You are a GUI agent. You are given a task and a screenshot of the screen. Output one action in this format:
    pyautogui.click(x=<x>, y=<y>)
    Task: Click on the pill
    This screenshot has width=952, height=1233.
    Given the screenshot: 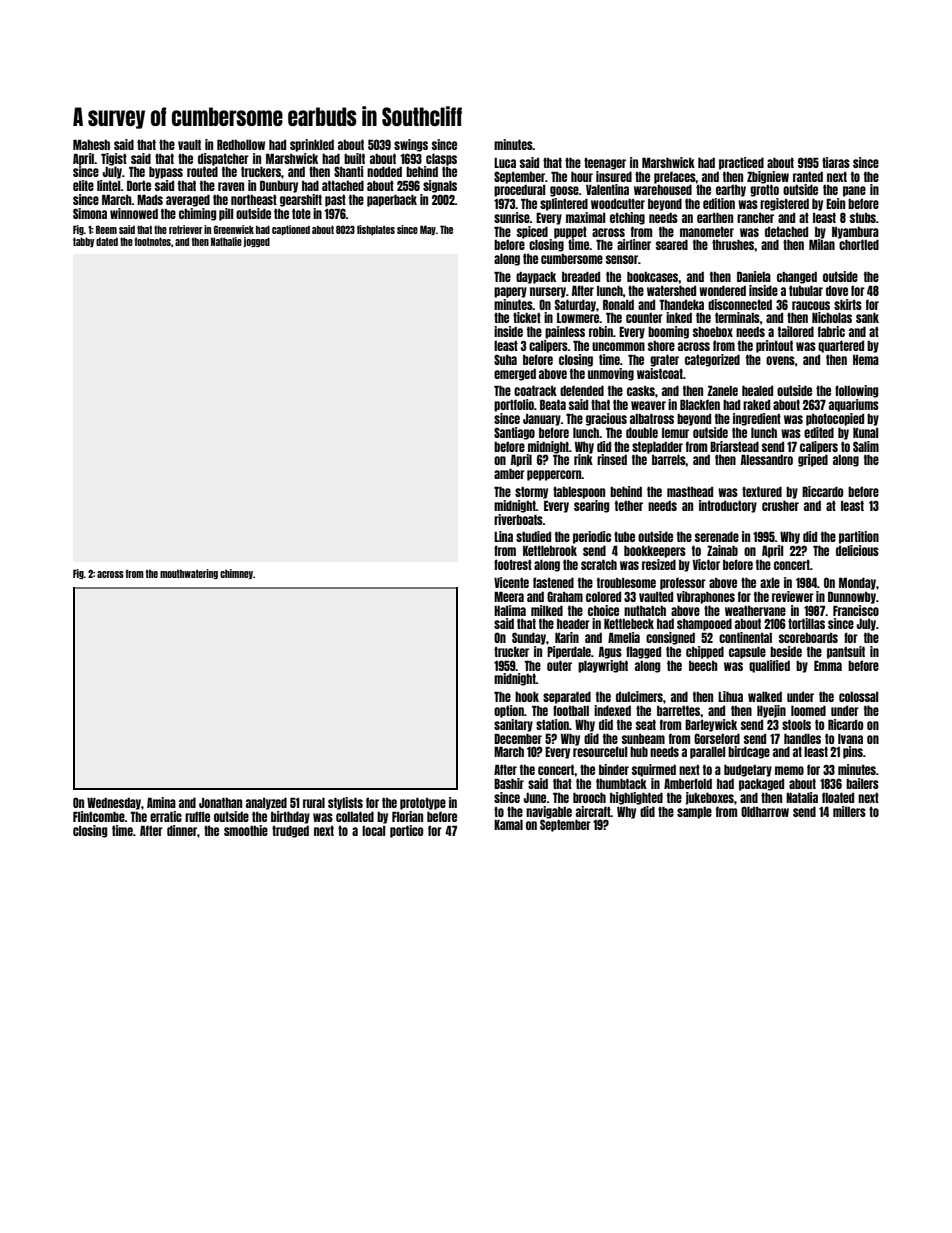 What is the action you would take?
    pyautogui.click(x=226, y=214)
